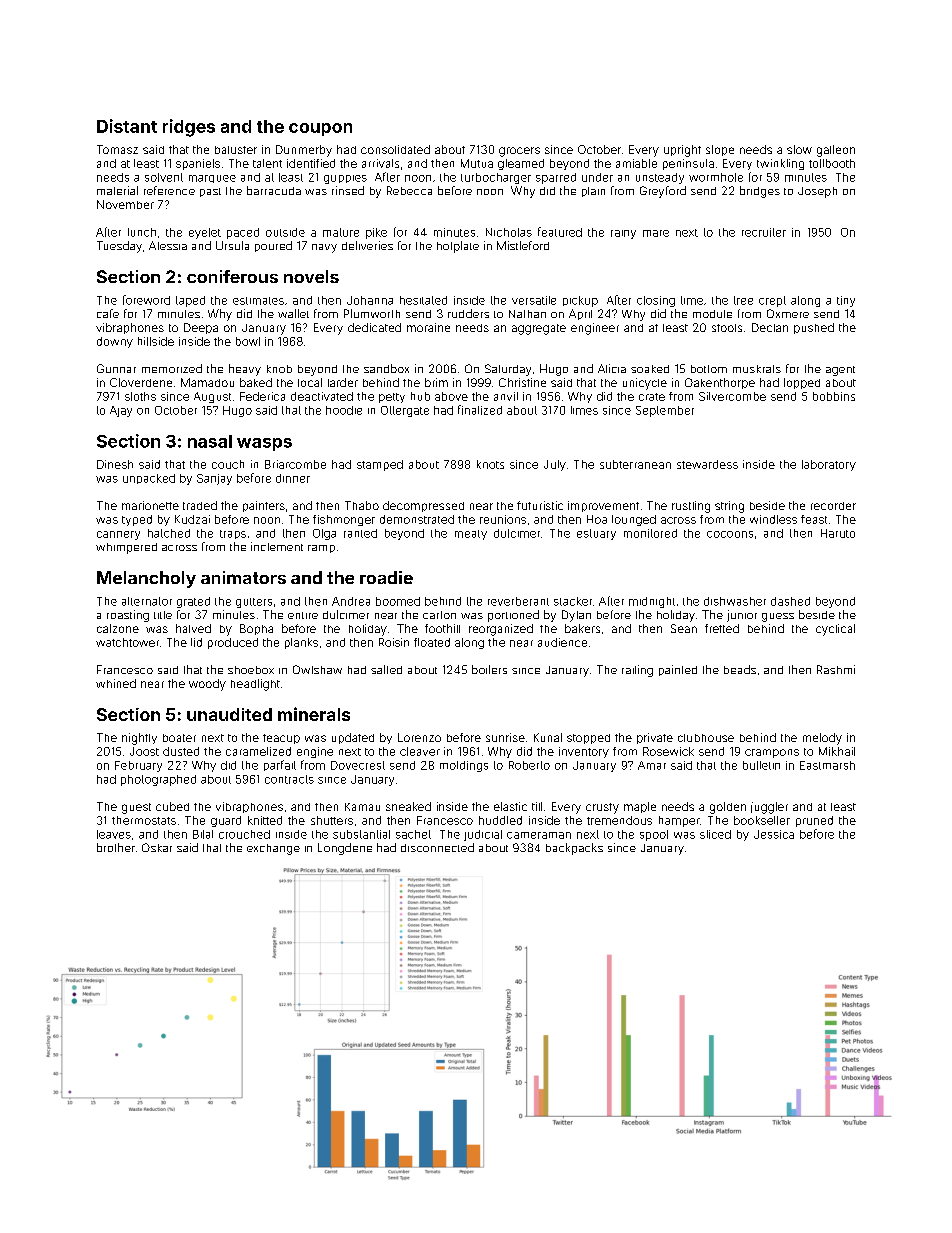 Image resolution: width=952 pixels, height=1233 pixels. I want to click on upright, so click(682, 151).
